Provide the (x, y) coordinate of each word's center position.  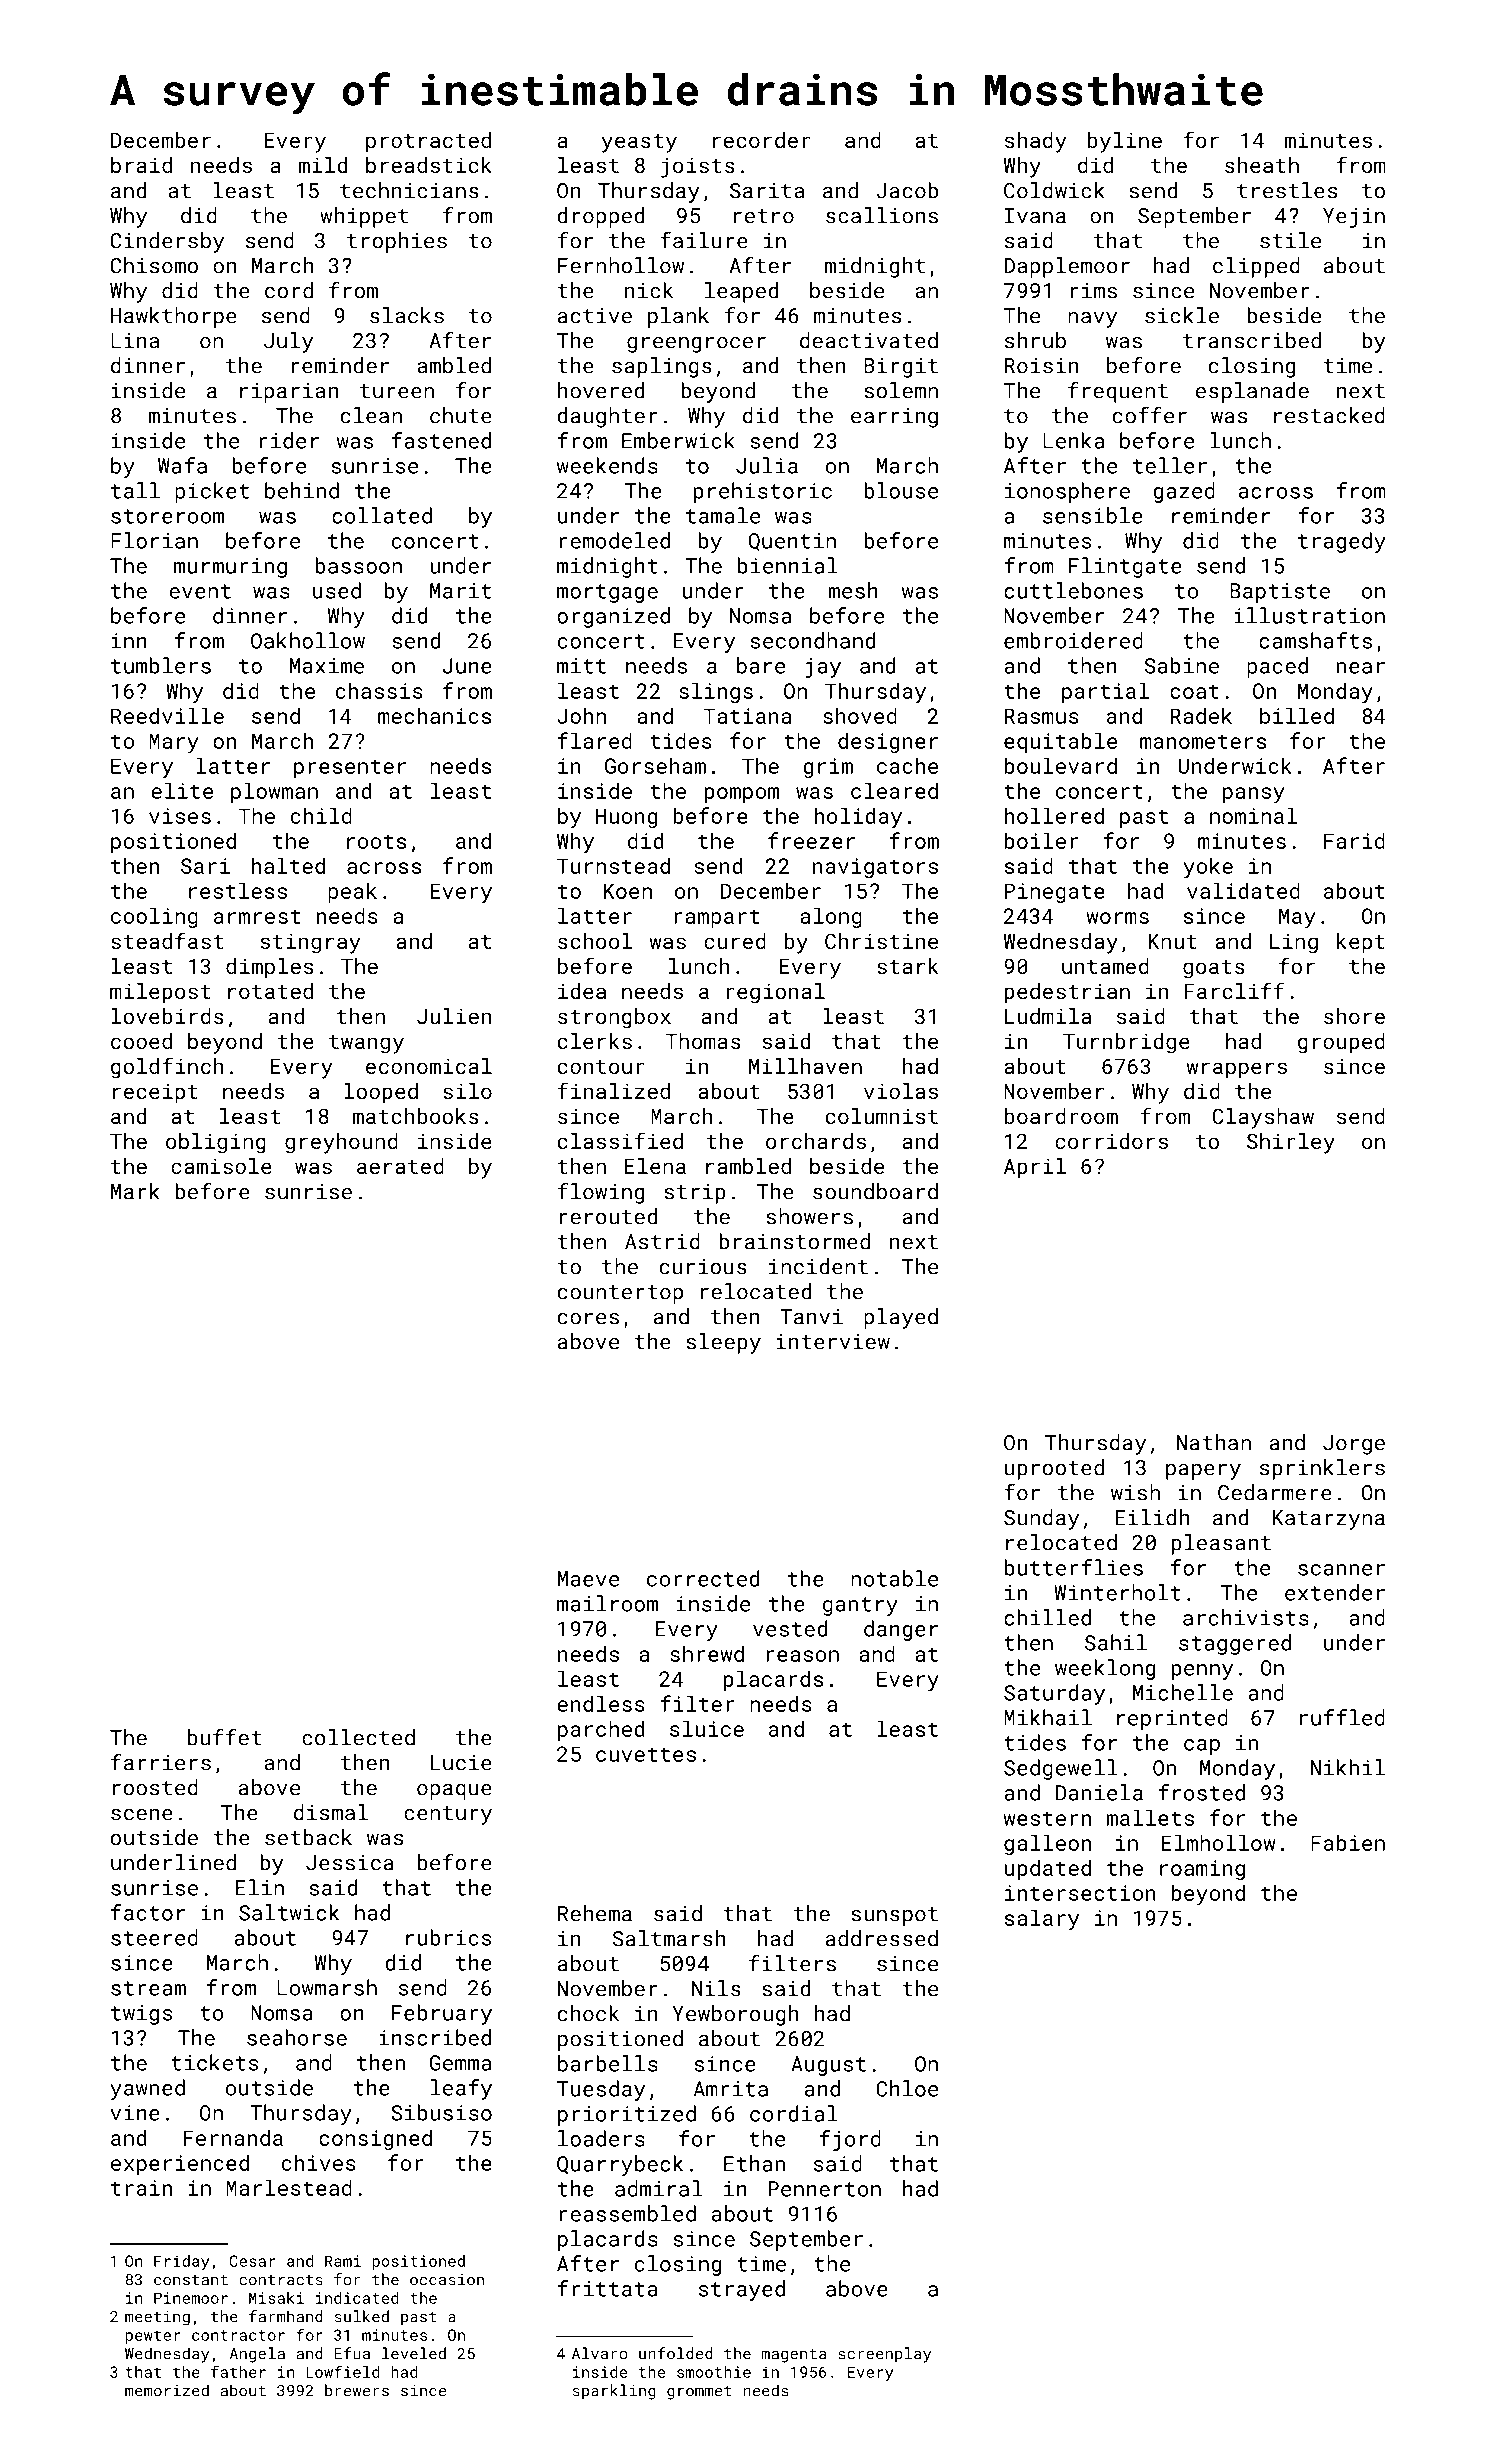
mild (322, 165)
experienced (180, 2164)
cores (588, 1319)
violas (901, 1091)
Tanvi (811, 1317)
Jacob (907, 190)
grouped (1341, 1043)
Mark (135, 1191)
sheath (1262, 165)
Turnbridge (1126, 1043)
